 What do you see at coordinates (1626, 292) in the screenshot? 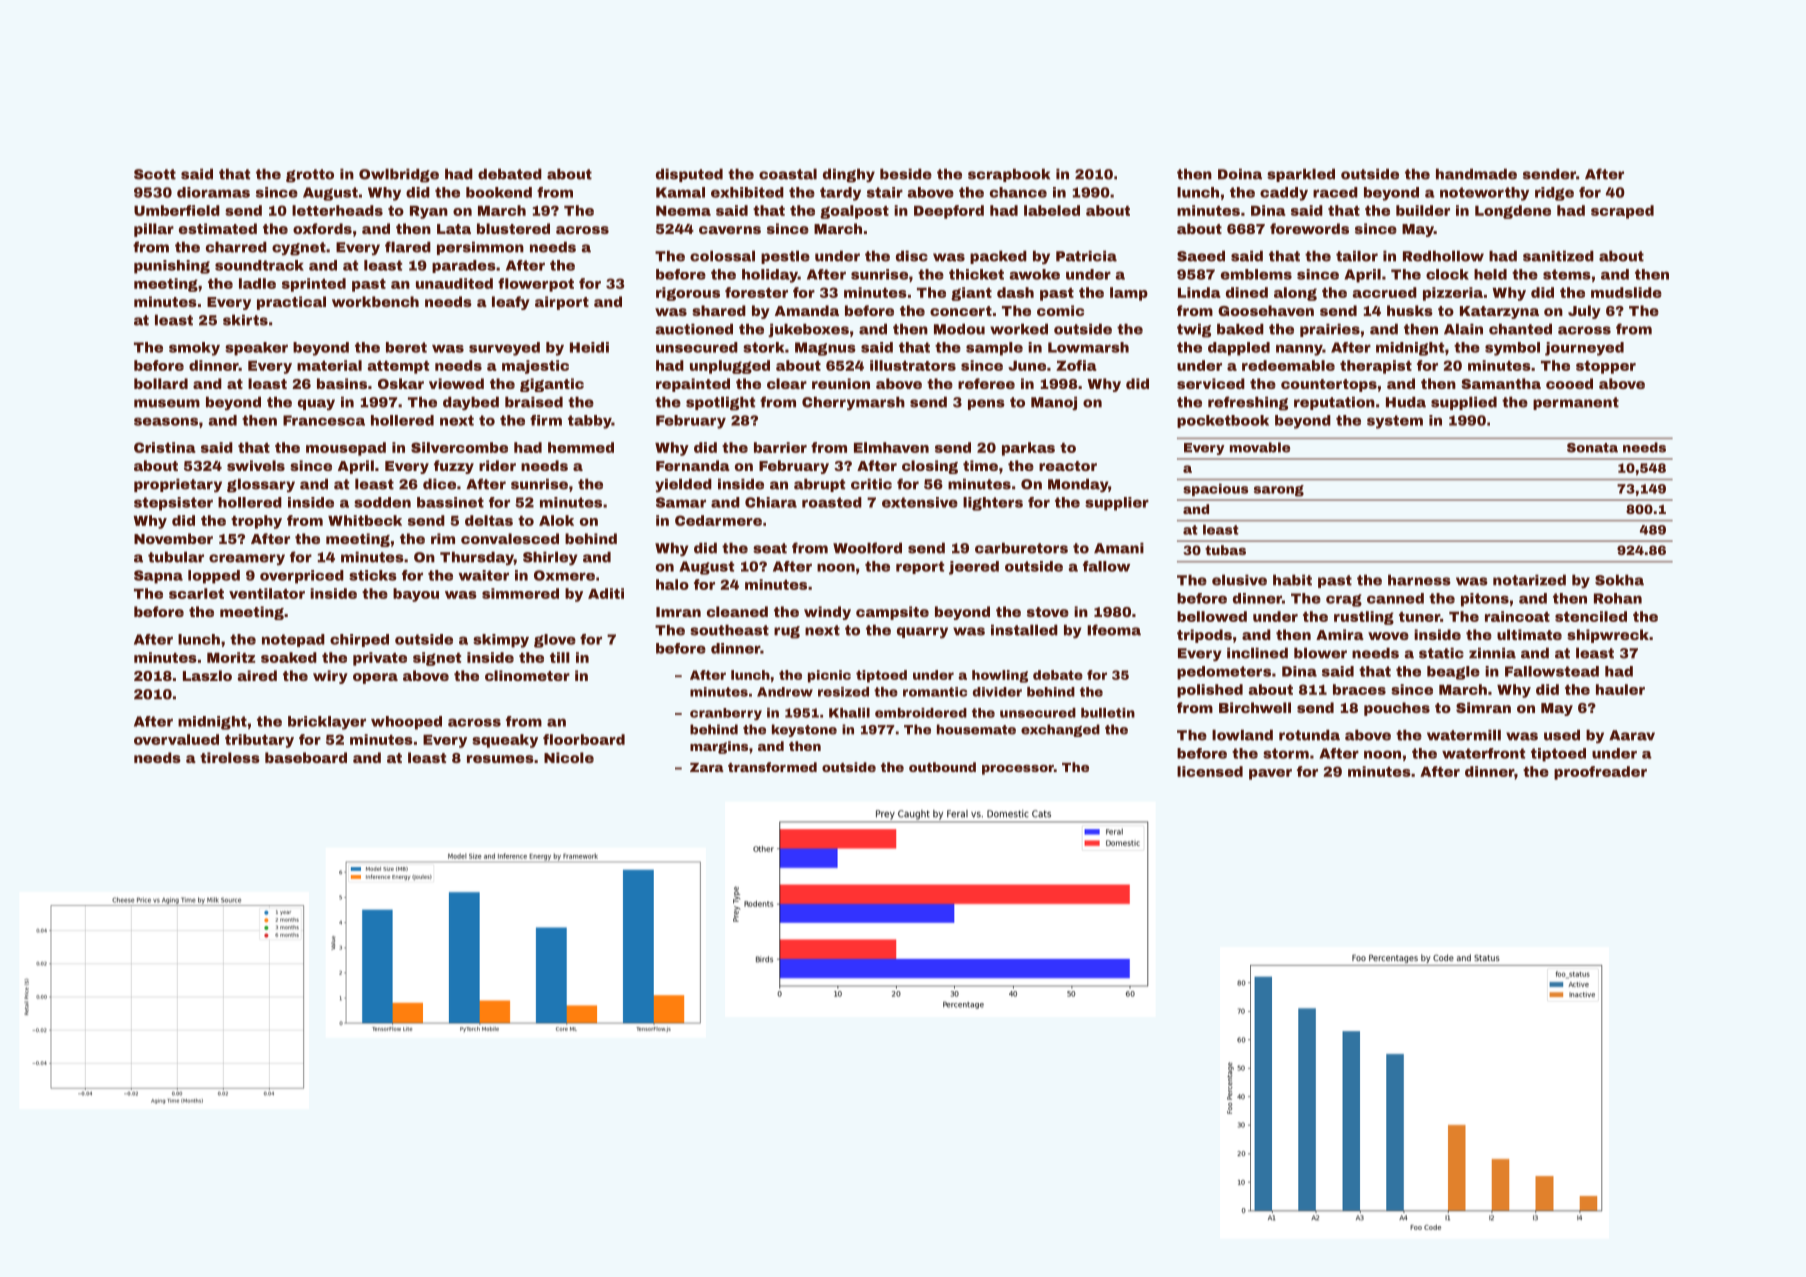
I see `mudslide` at bounding box center [1626, 292].
